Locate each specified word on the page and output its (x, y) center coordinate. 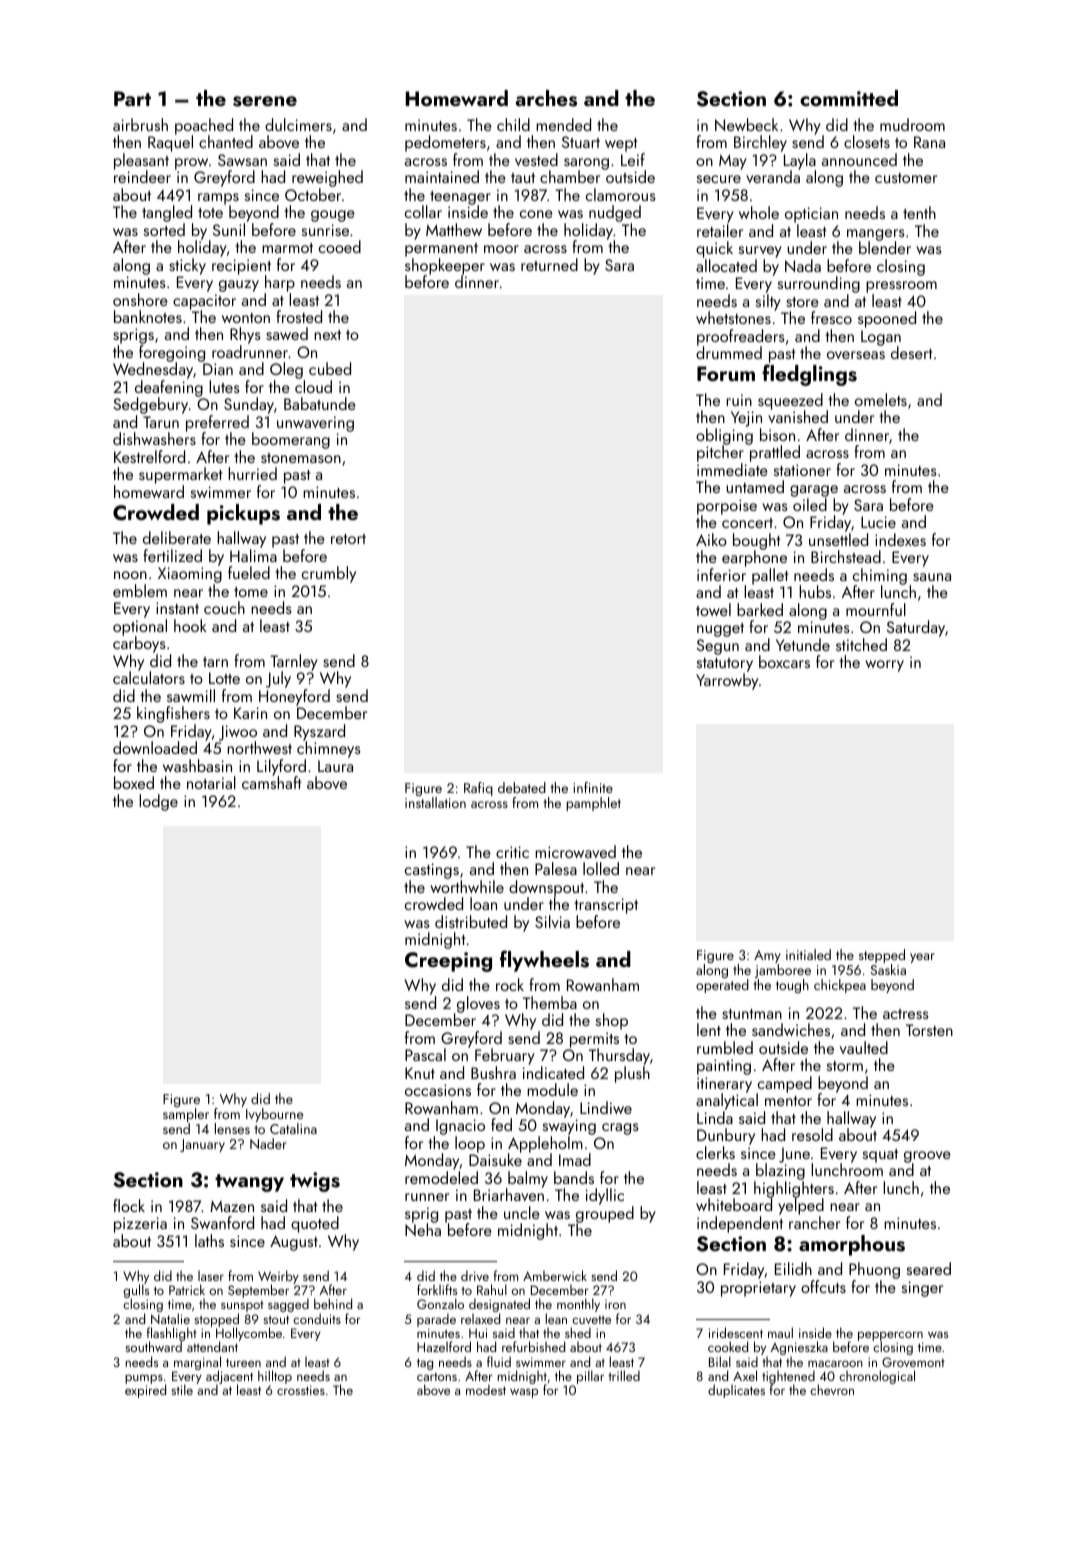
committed (849, 98)
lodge (158, 802)
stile (182, 1389)
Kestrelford (149, 456)
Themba (550, 1002)
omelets (881, 399)
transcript (606, 906)
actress (906, 1014)
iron (615, 1304)
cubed (330, 368)
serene (265, 101)
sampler (186, 1115)
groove (927, 1157)
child (513, 124)
